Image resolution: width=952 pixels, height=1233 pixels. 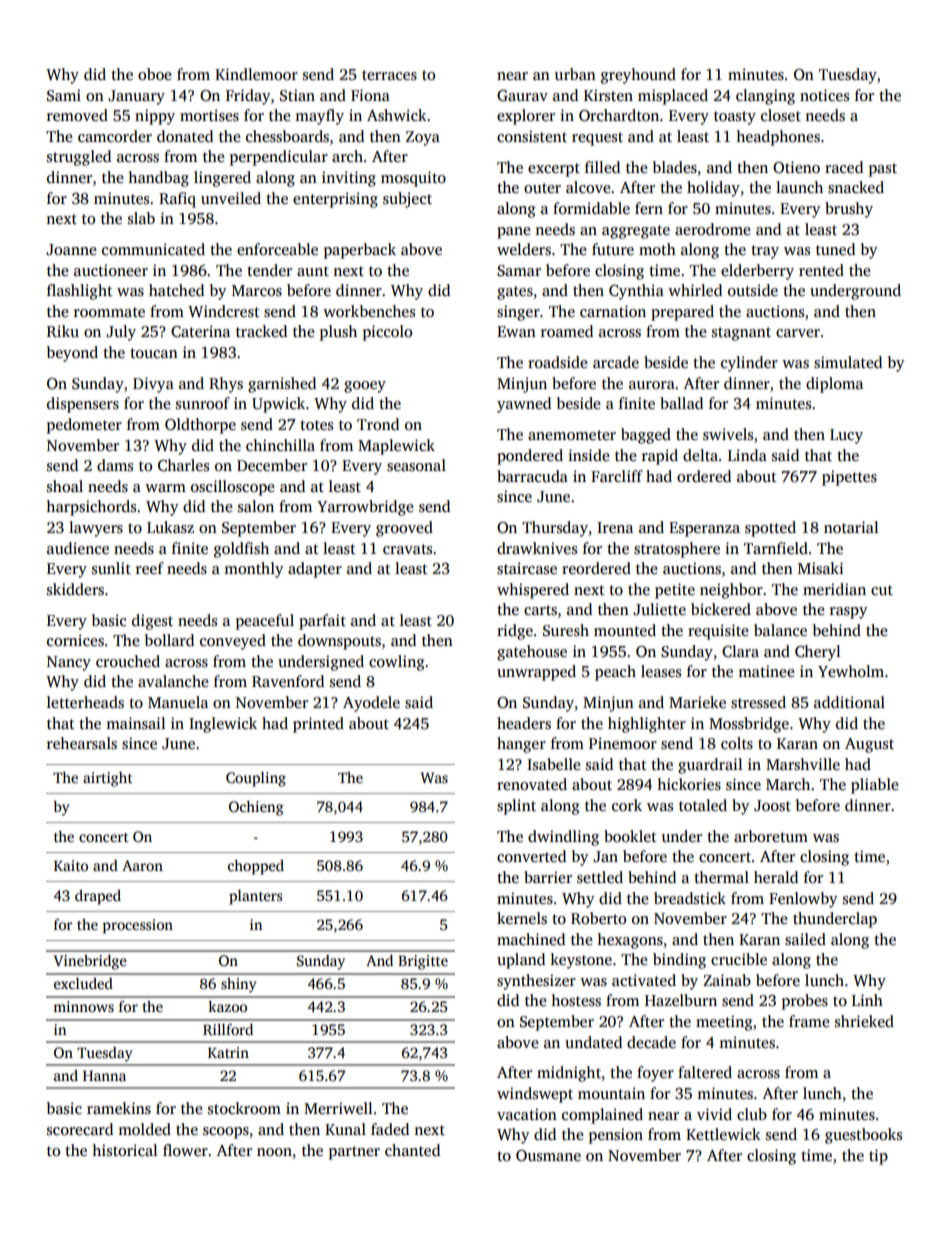 What do you see at coordinates (155, 74) in the document?
I see `oboe` at bounding box center [155, 74].
